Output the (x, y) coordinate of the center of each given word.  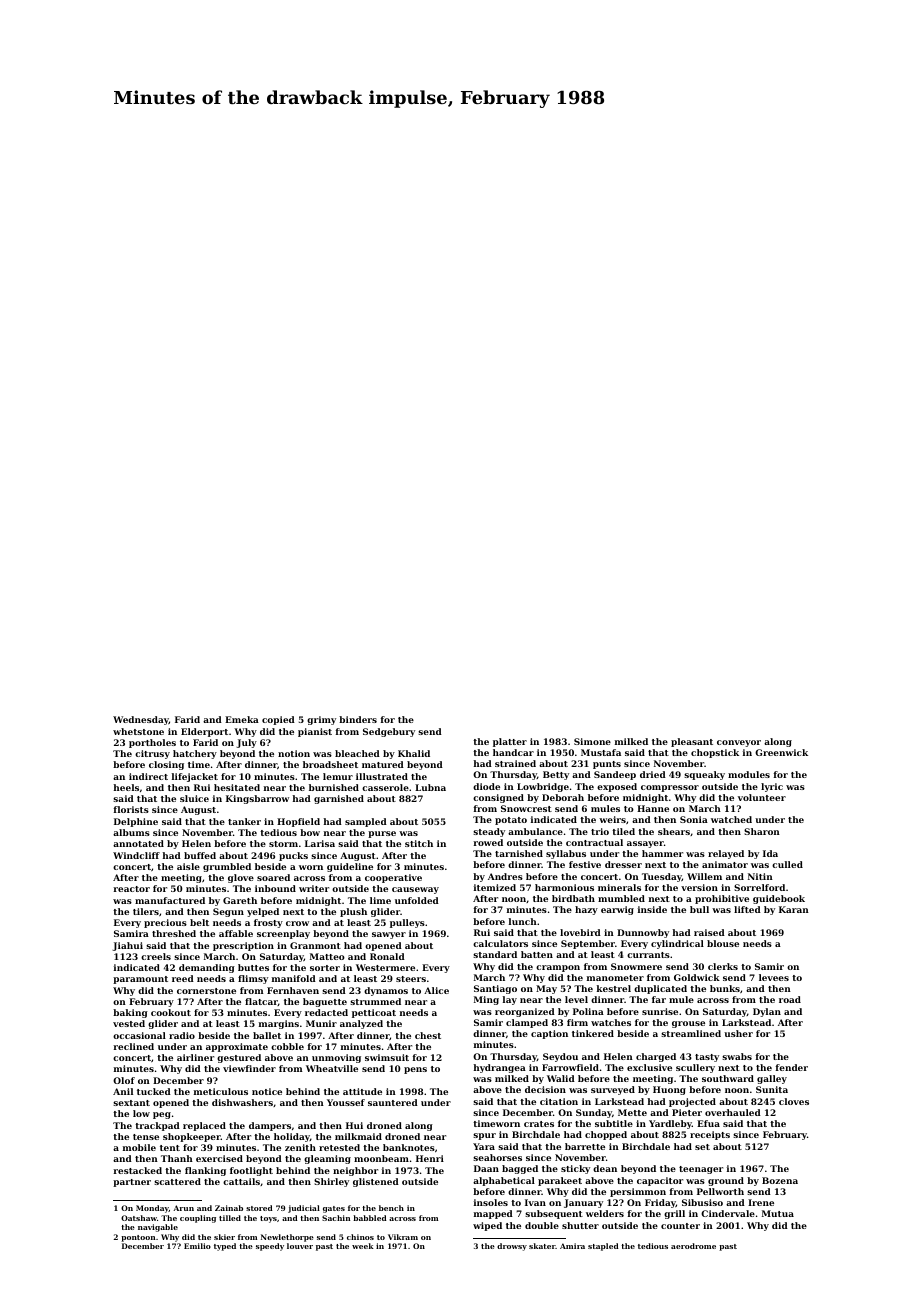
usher (738, 1033)
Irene (761, 1202)
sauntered (393, 1102)
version (699, 887)
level (576, 999)
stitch (419, 843)
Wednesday (141, 720)
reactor (131, 889)
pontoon (138, 1238)
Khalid (414, 753)
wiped (487, 1226)
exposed (617, 787)
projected (692, 1102)
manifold (294, 978)
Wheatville (332, 1068)
